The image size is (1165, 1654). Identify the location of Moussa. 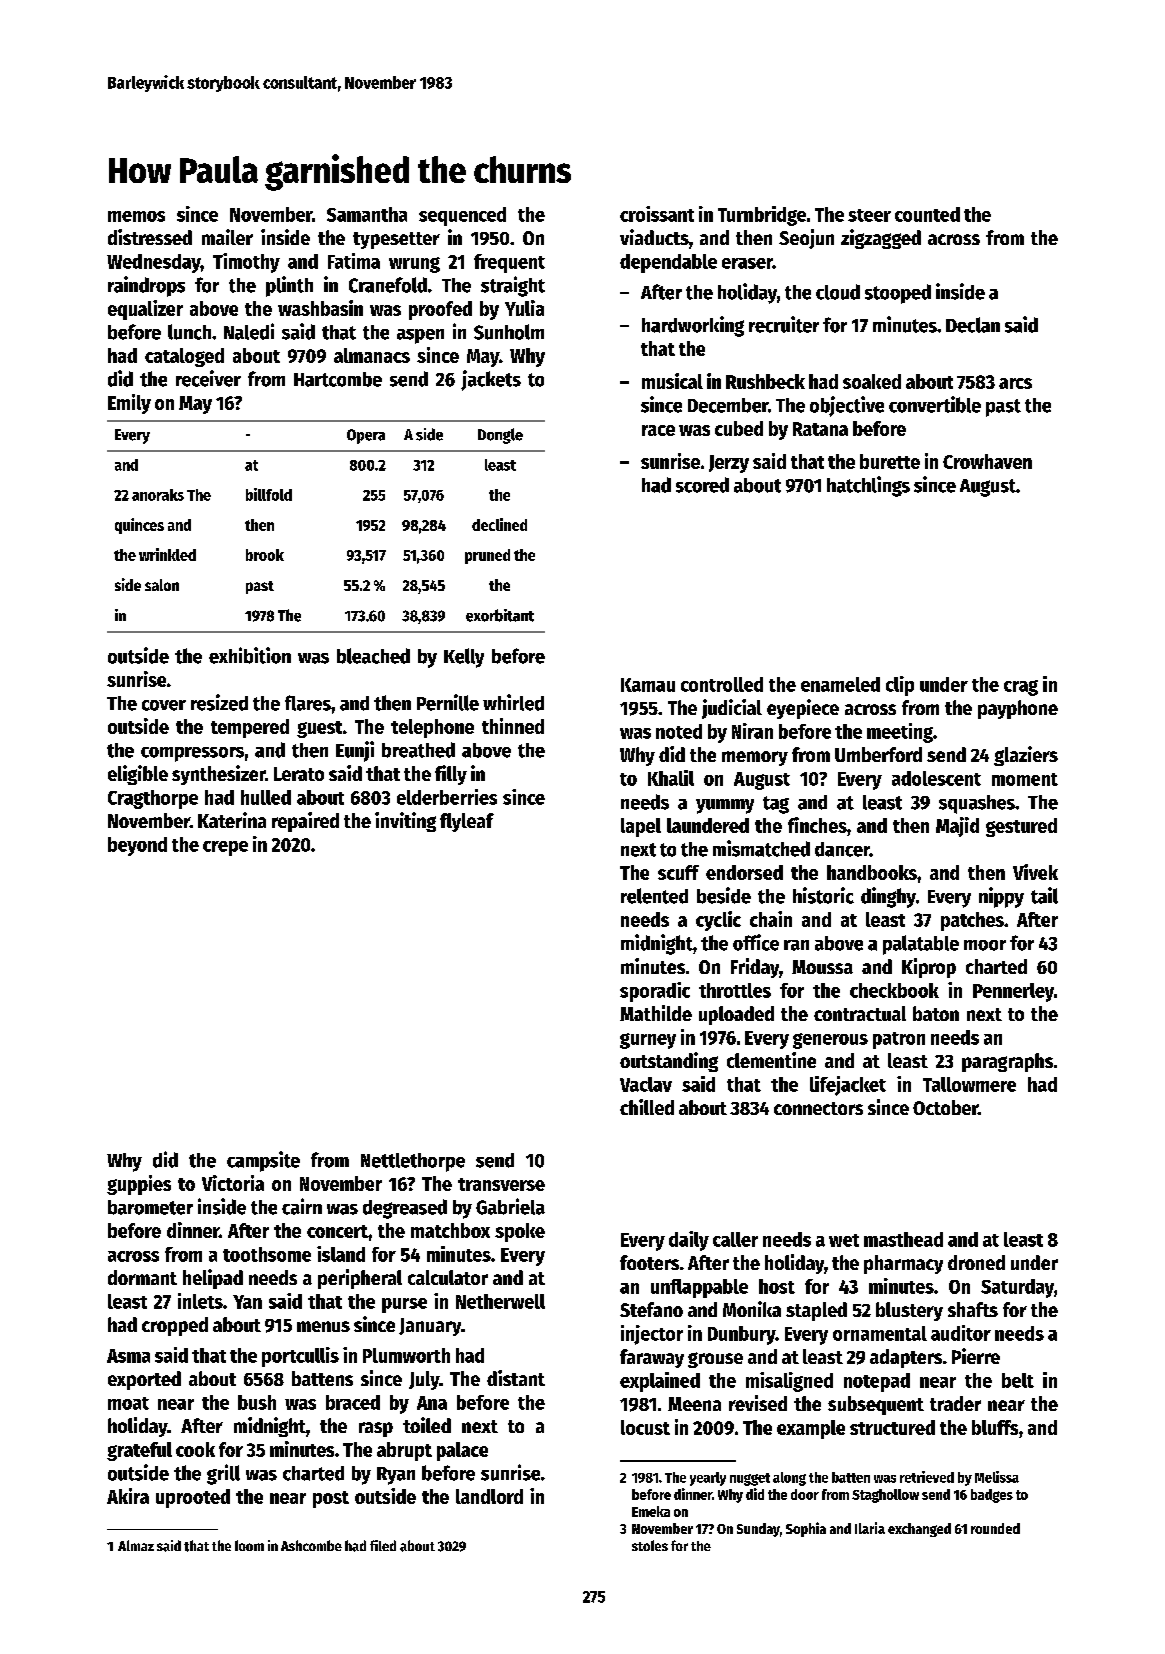
(822, 967).
